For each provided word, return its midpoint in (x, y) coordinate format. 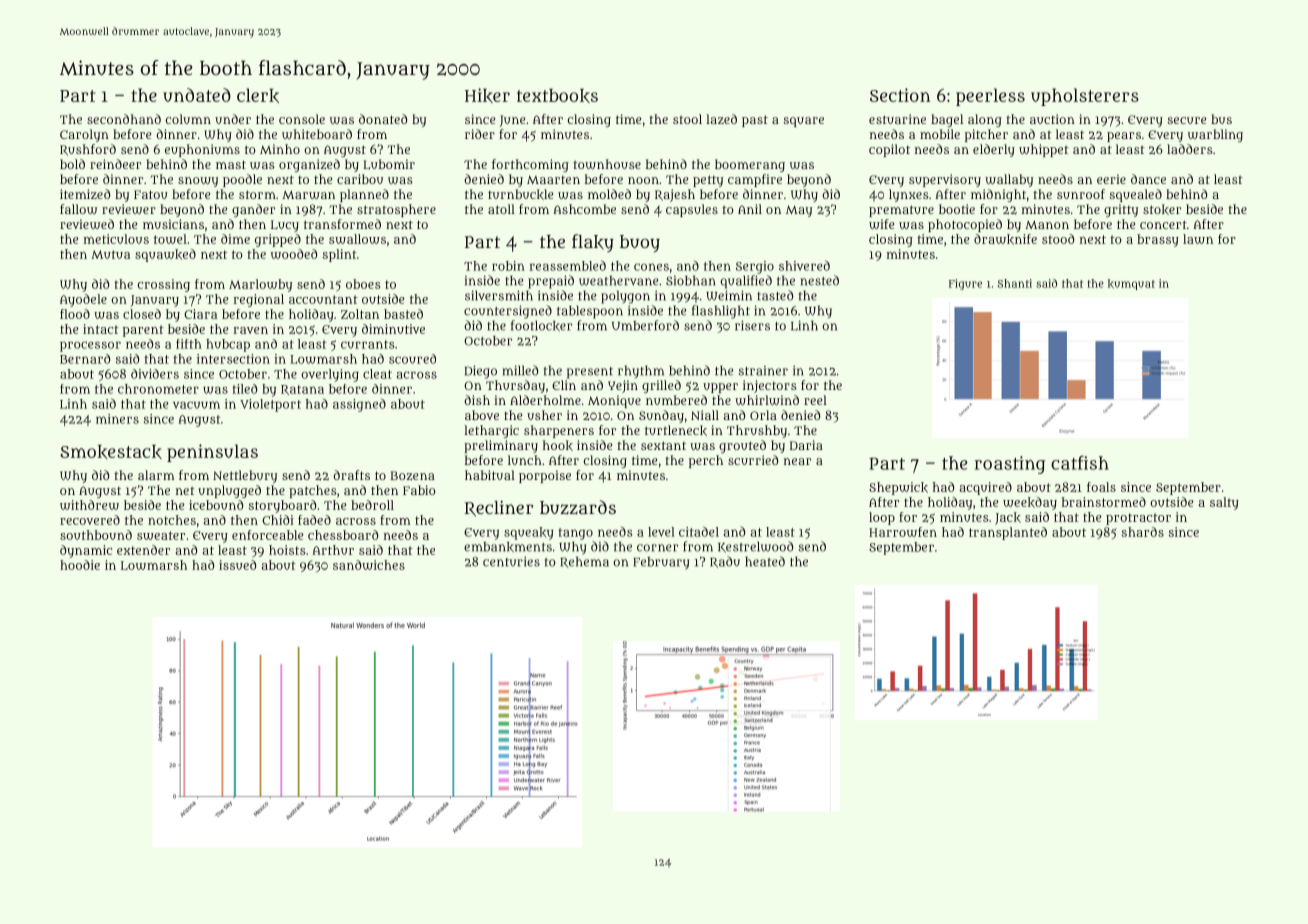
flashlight (721, 312)
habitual (490, 475)
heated (765, 561)
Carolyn (84, 135)
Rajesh (675, 195)
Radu (725, 562)
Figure (965, 284)
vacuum (196, 405)
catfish (1080, 463)
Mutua (110, 254)
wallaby (1009, 180)
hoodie (80, 565)
